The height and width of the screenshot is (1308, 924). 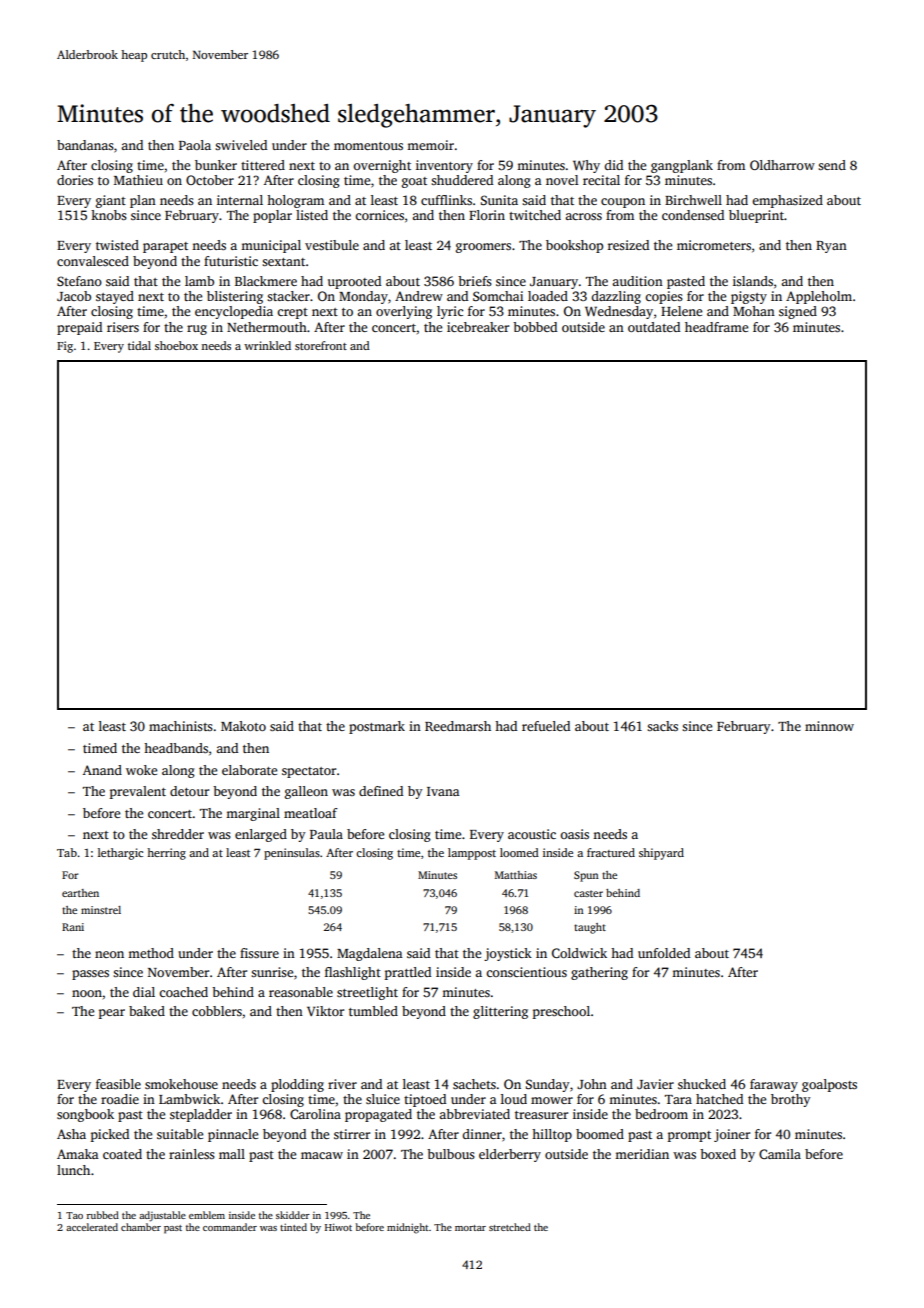 What do you see at coordinates (65, 347) in the screenshot?
I see `Fig` at bounding box center [65, 347].
